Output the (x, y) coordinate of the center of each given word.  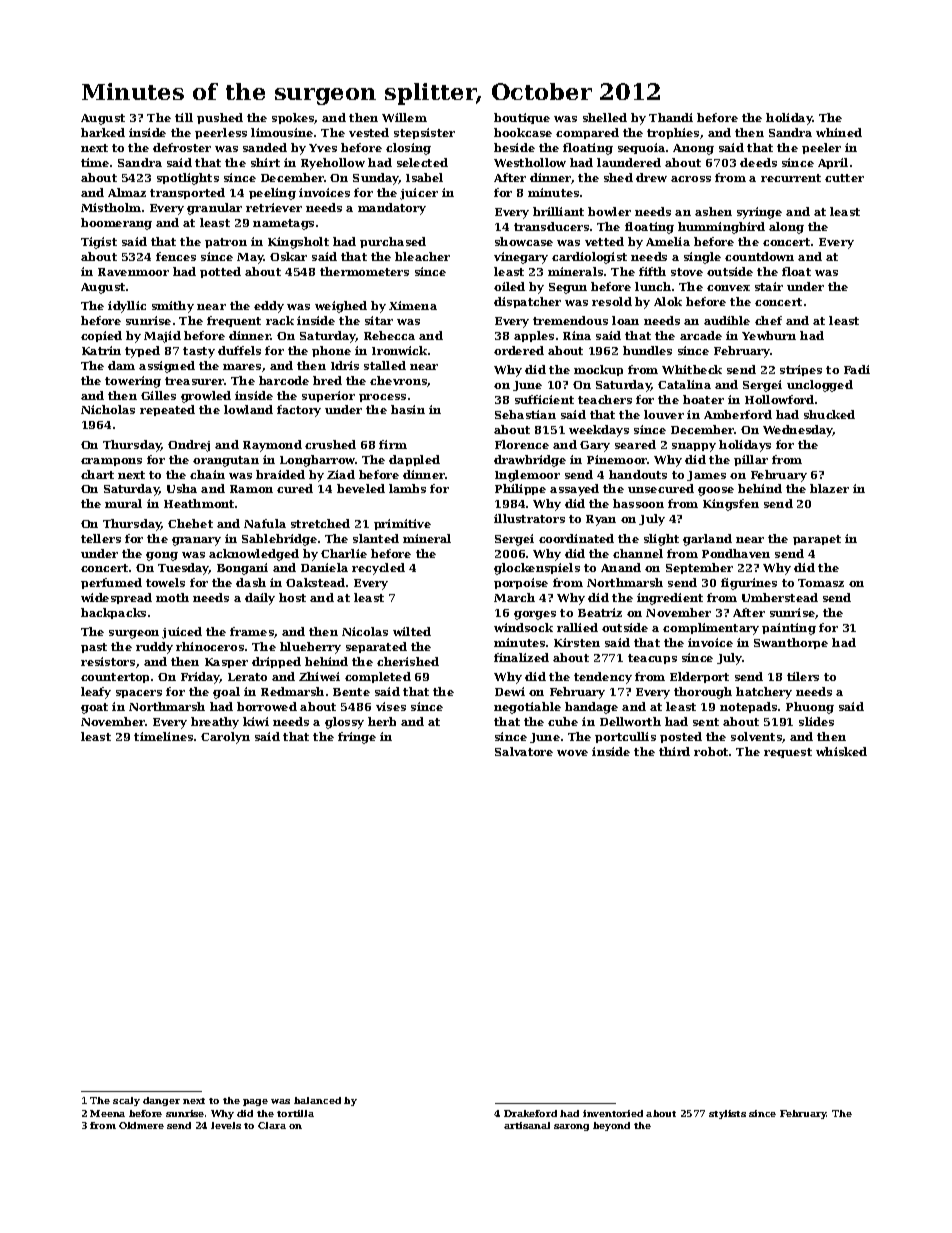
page (255, 1102)
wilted (412, 631)
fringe (357, 738)
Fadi (857, 369)
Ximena (413, 305)
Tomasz (821, 583)
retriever (274, 207)
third (674, 751)
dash (251, 582)
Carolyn (225, 738)
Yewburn (769, 335)
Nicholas (108, 409)
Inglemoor (527, 476)
